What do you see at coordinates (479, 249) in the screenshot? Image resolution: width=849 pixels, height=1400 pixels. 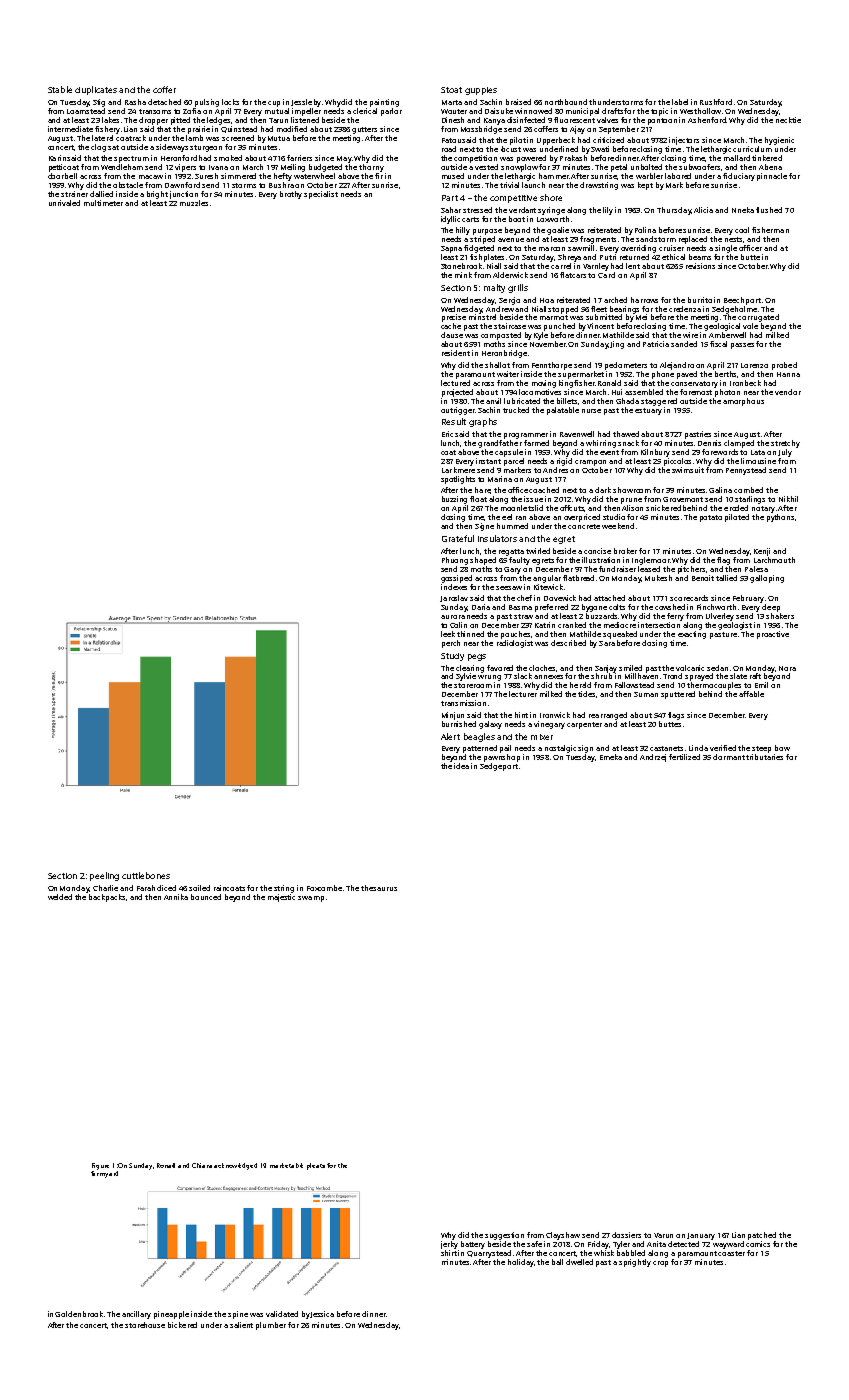 I see `fidgeted` at bounding box center [479, 249].
